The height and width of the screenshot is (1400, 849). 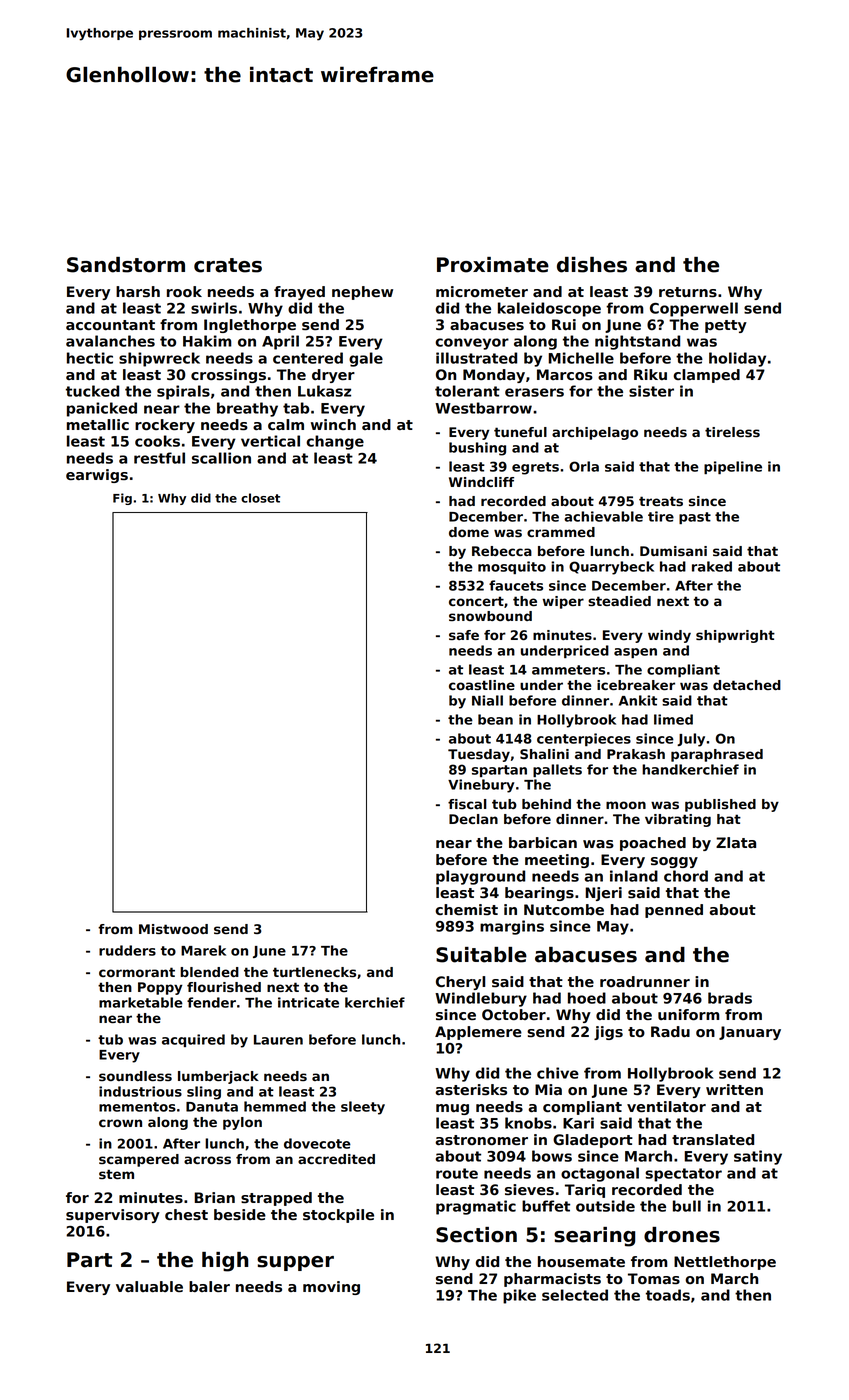 What do you see at coordinates (193, 1040) in the screenshot?
I see `acquired` at bounding box center [193, 1040].
